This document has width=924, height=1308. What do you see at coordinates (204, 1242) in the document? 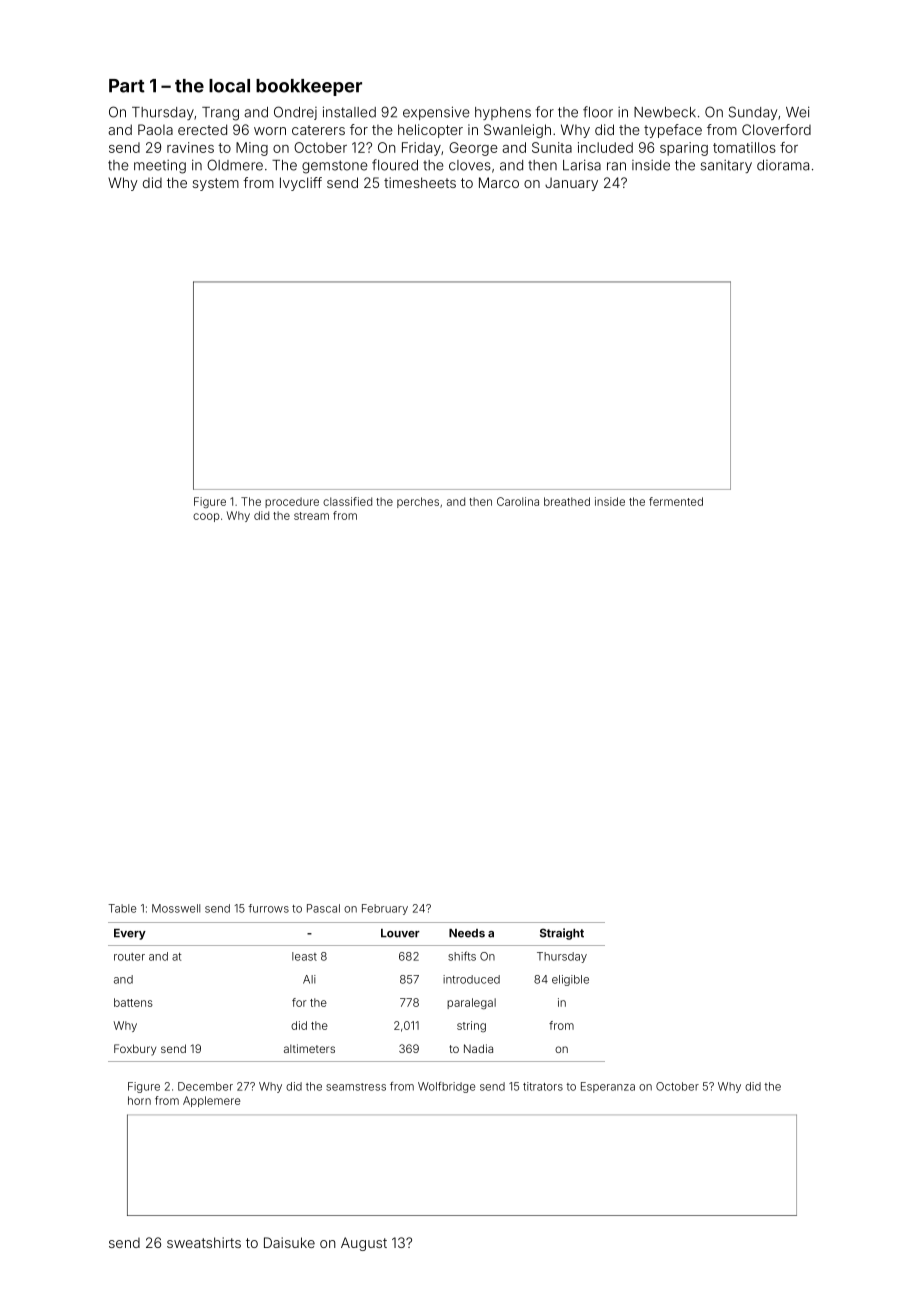
I see `sweatshirts` at bounding box center [204, 1242].
